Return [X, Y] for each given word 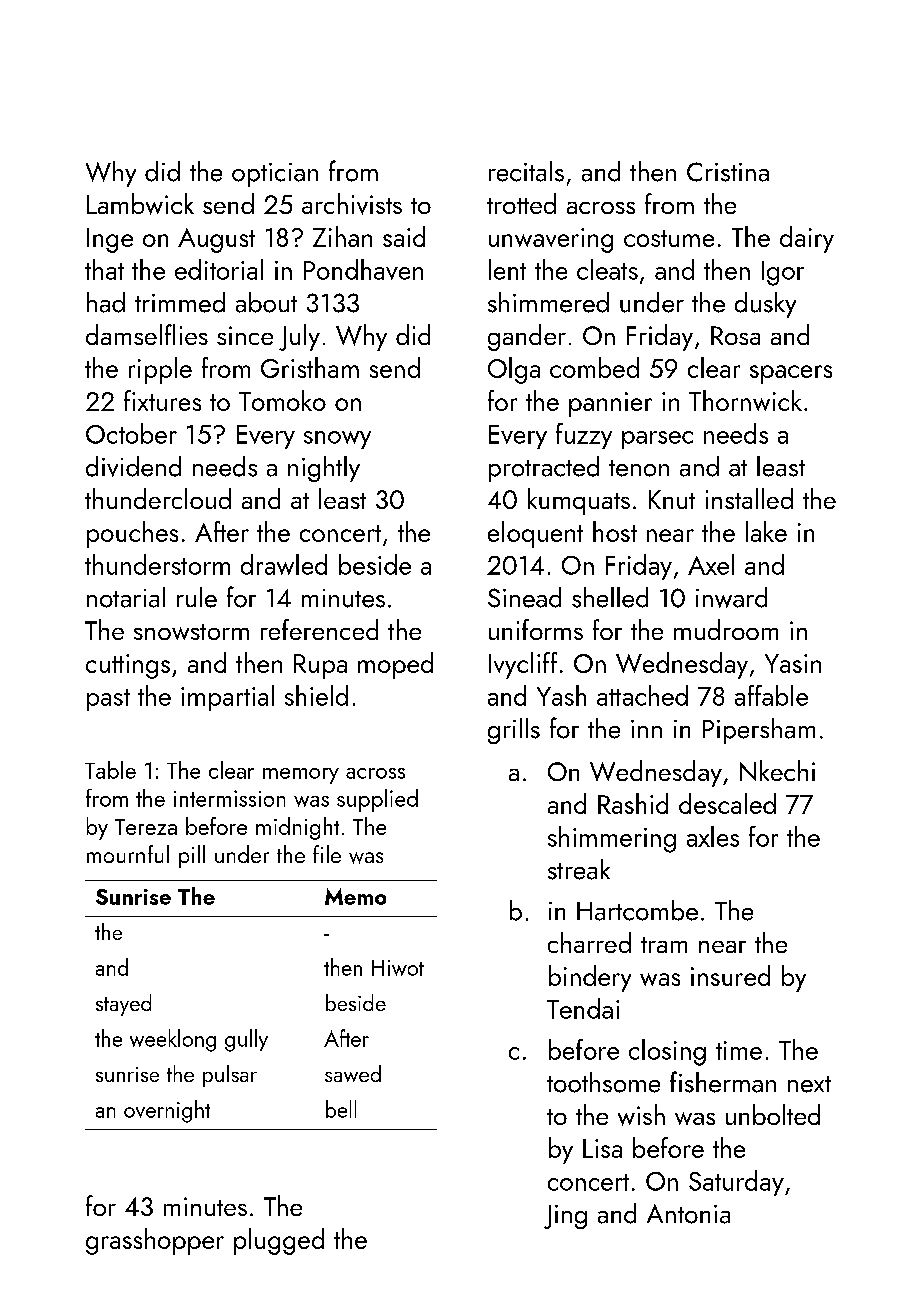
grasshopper [155, 1241]
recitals [526, 171]
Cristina [728, 172]
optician [275, 175]
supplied [377, 800]
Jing [565, 1217]
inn [646, 729]
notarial [126, 597]
